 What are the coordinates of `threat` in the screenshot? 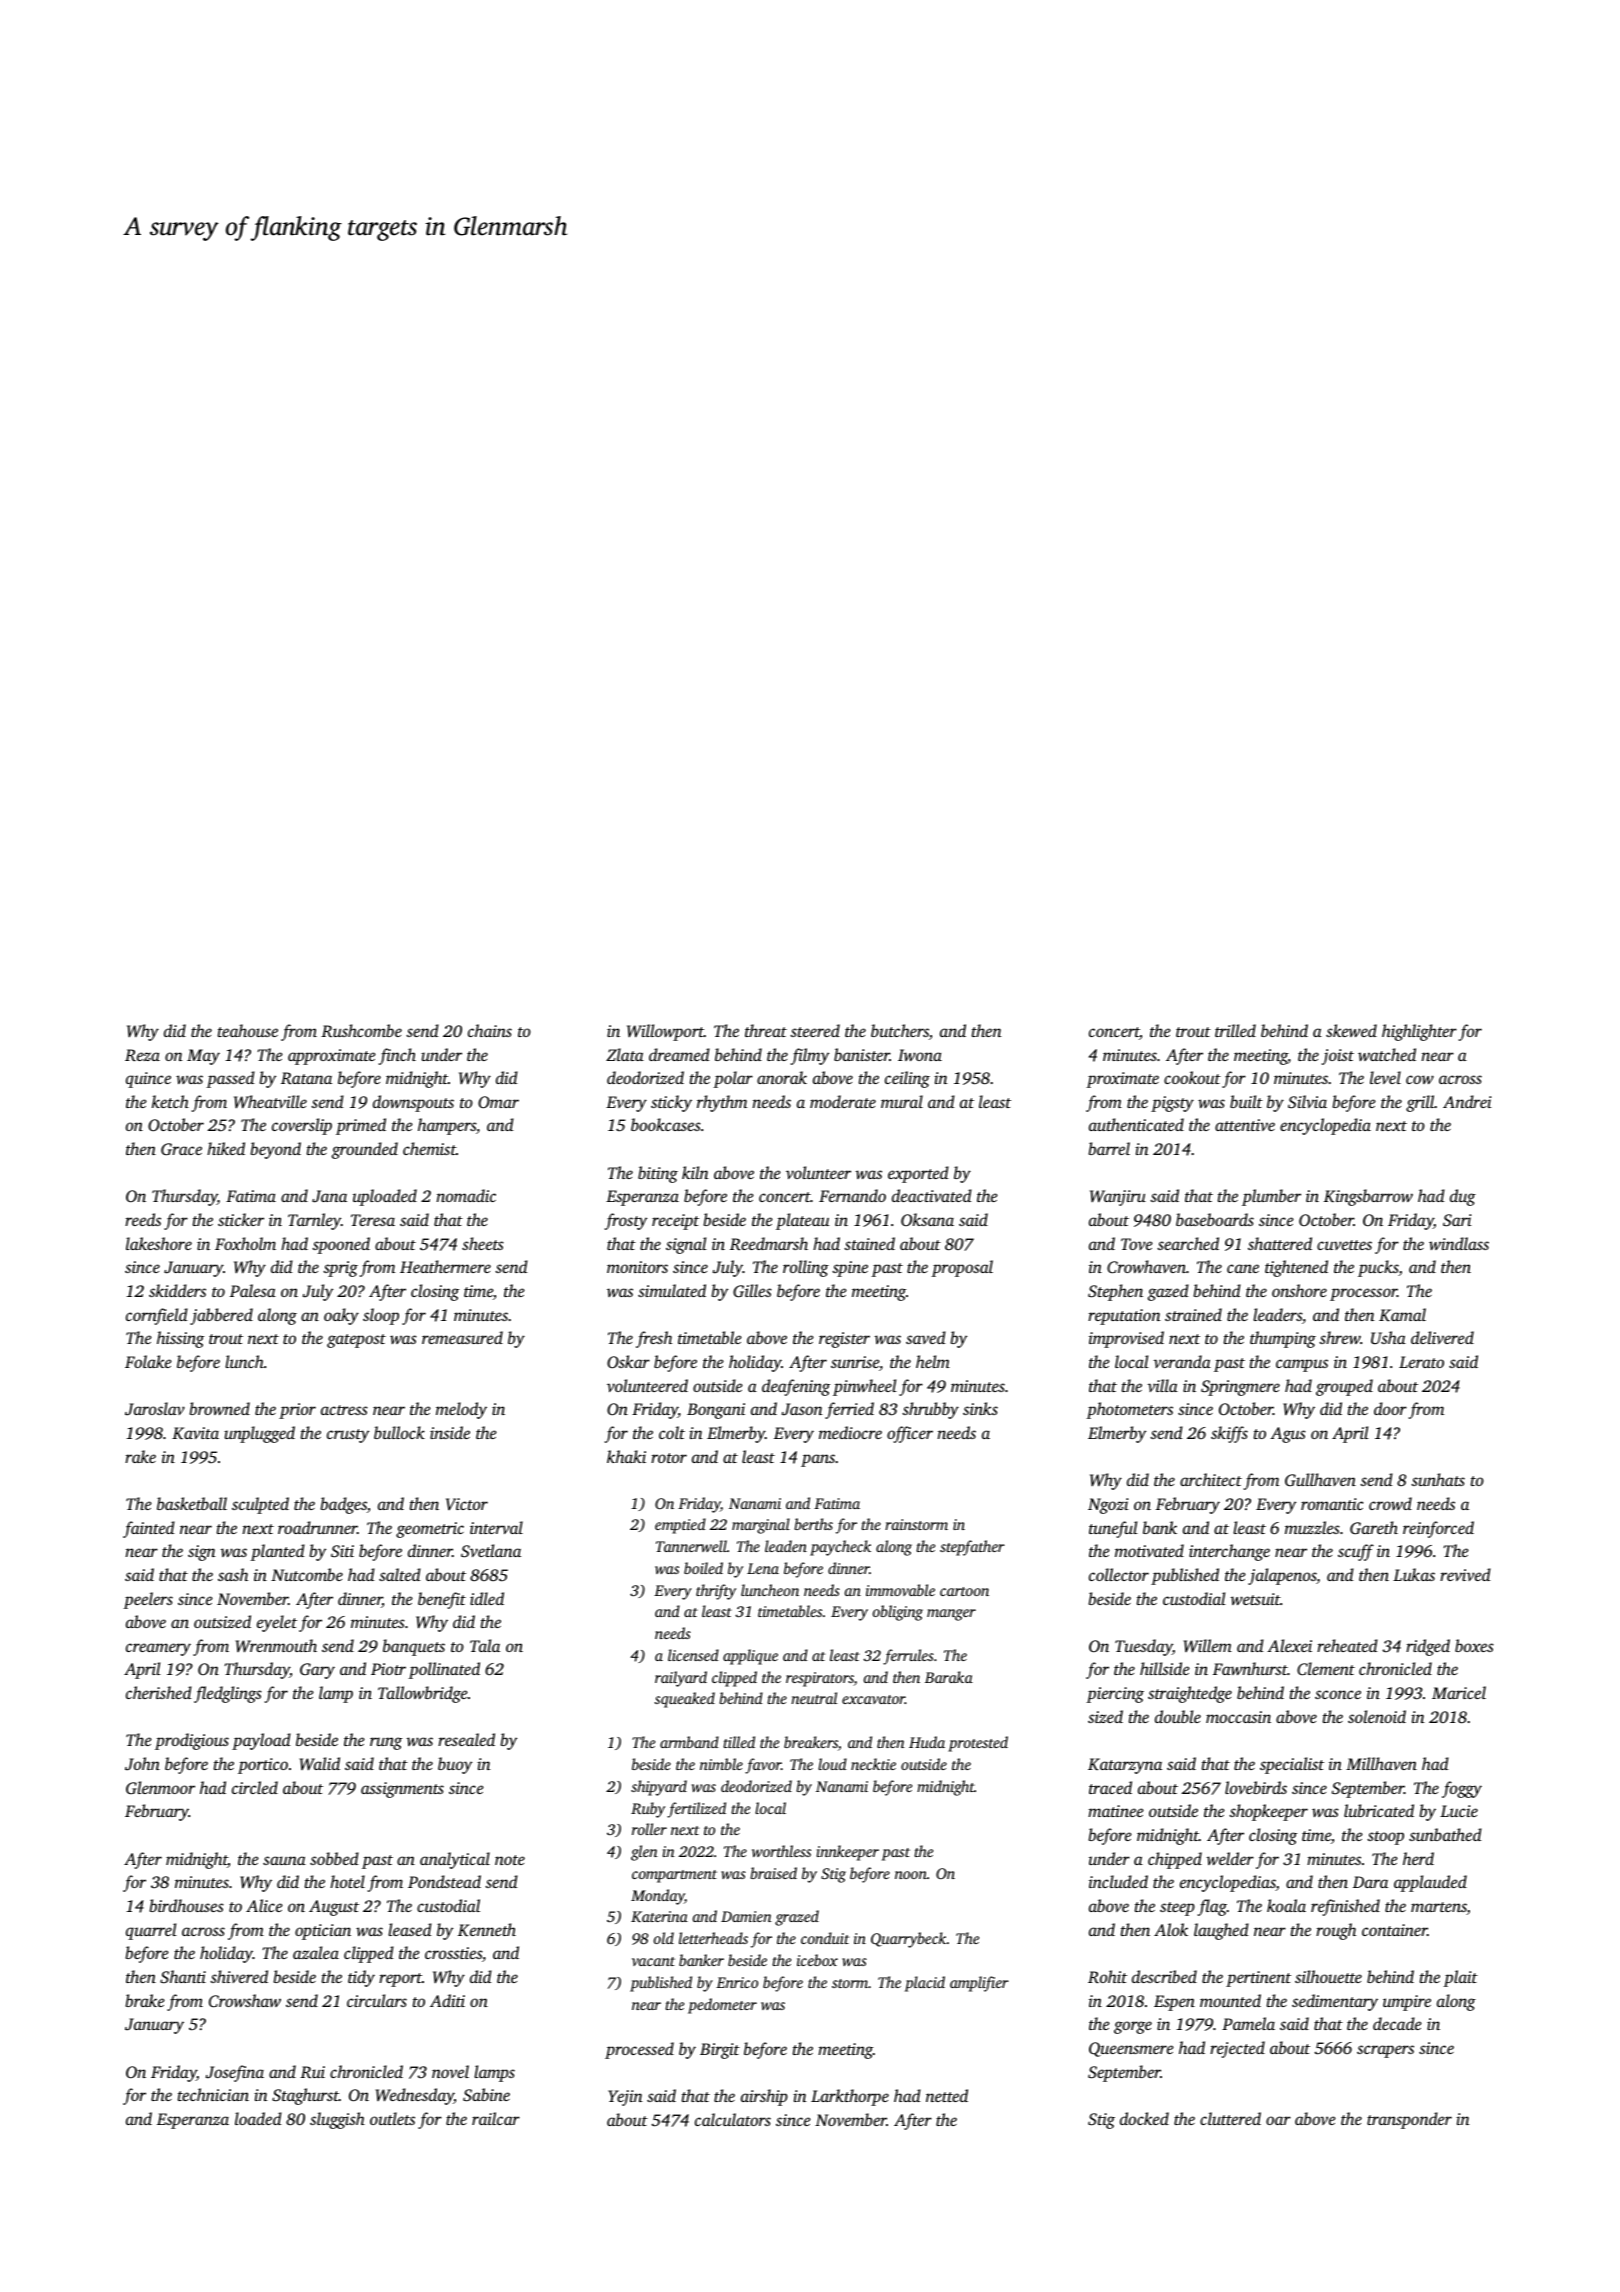 It's located at (766, 1030).
